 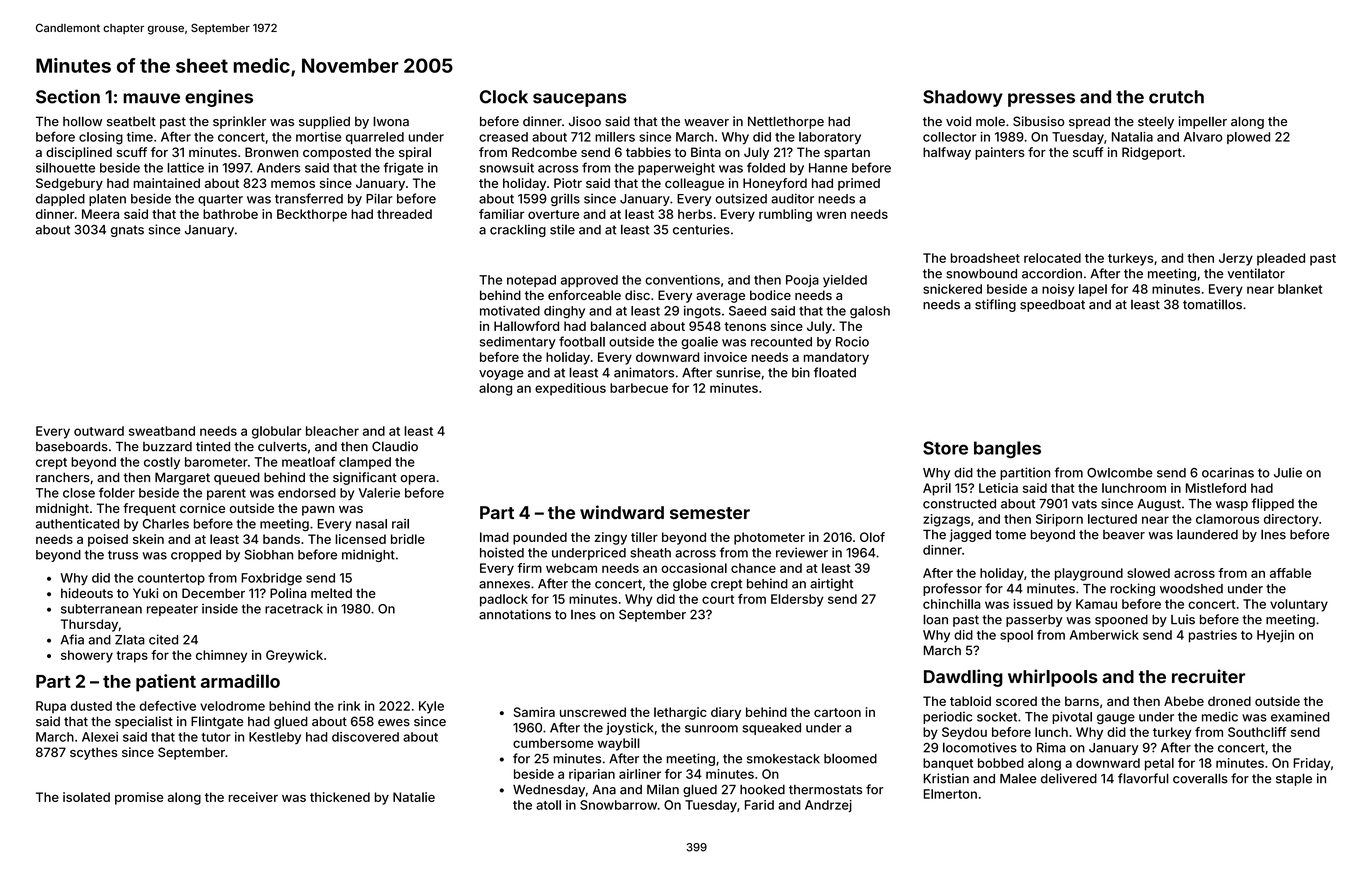 I want to click on motivated, so click(x=510, y=311).
